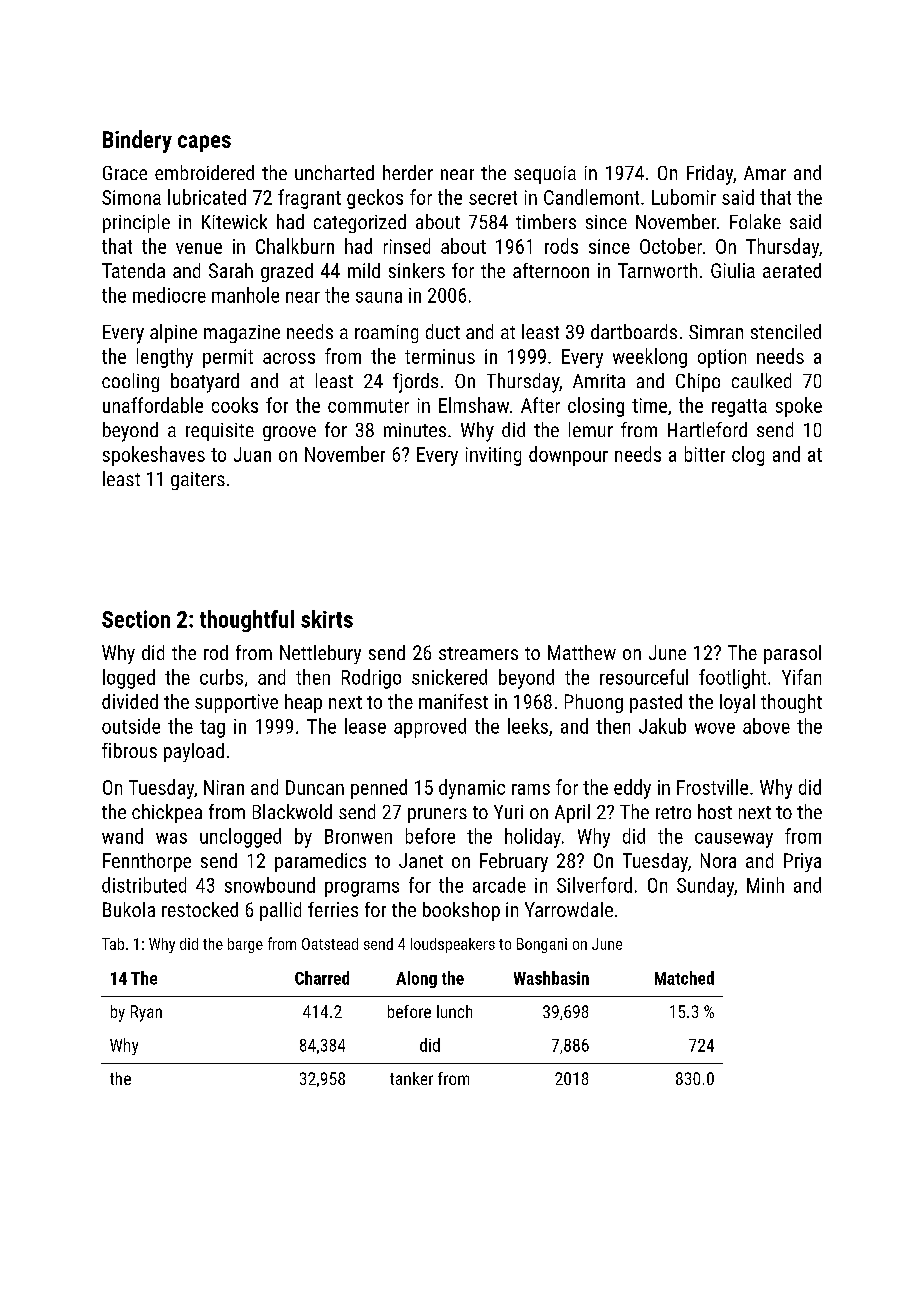  Describe the element at coordinates (411, 1078) in the screenshot. I see `tanker` at that location.
